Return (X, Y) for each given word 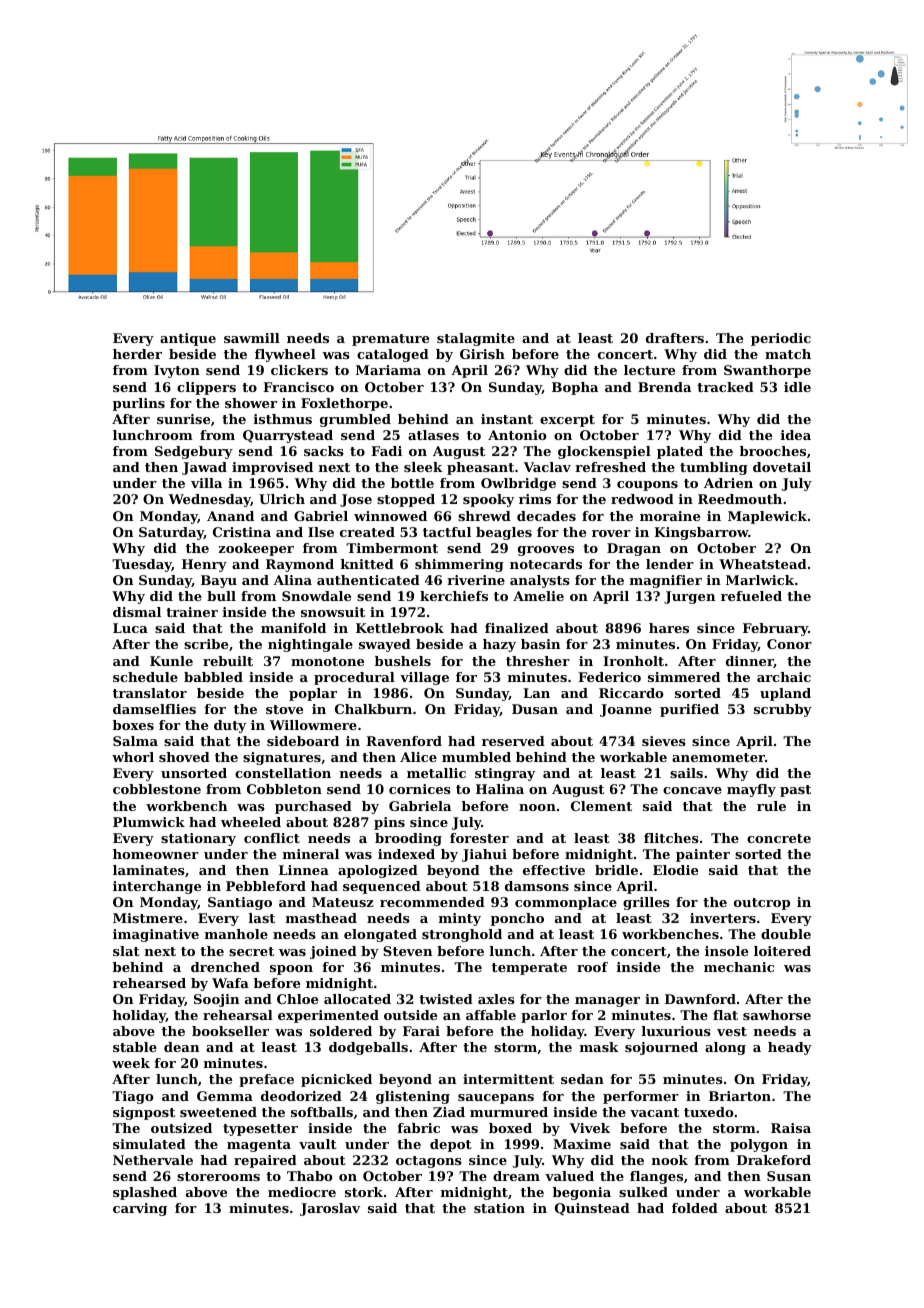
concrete (779, 838)
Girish (482, 354)
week (131, 1063)
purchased (313, 807)
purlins (139, 404)
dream (516, 1176)
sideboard (303, 741)
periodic (781, 339)
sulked (643, 1192)
